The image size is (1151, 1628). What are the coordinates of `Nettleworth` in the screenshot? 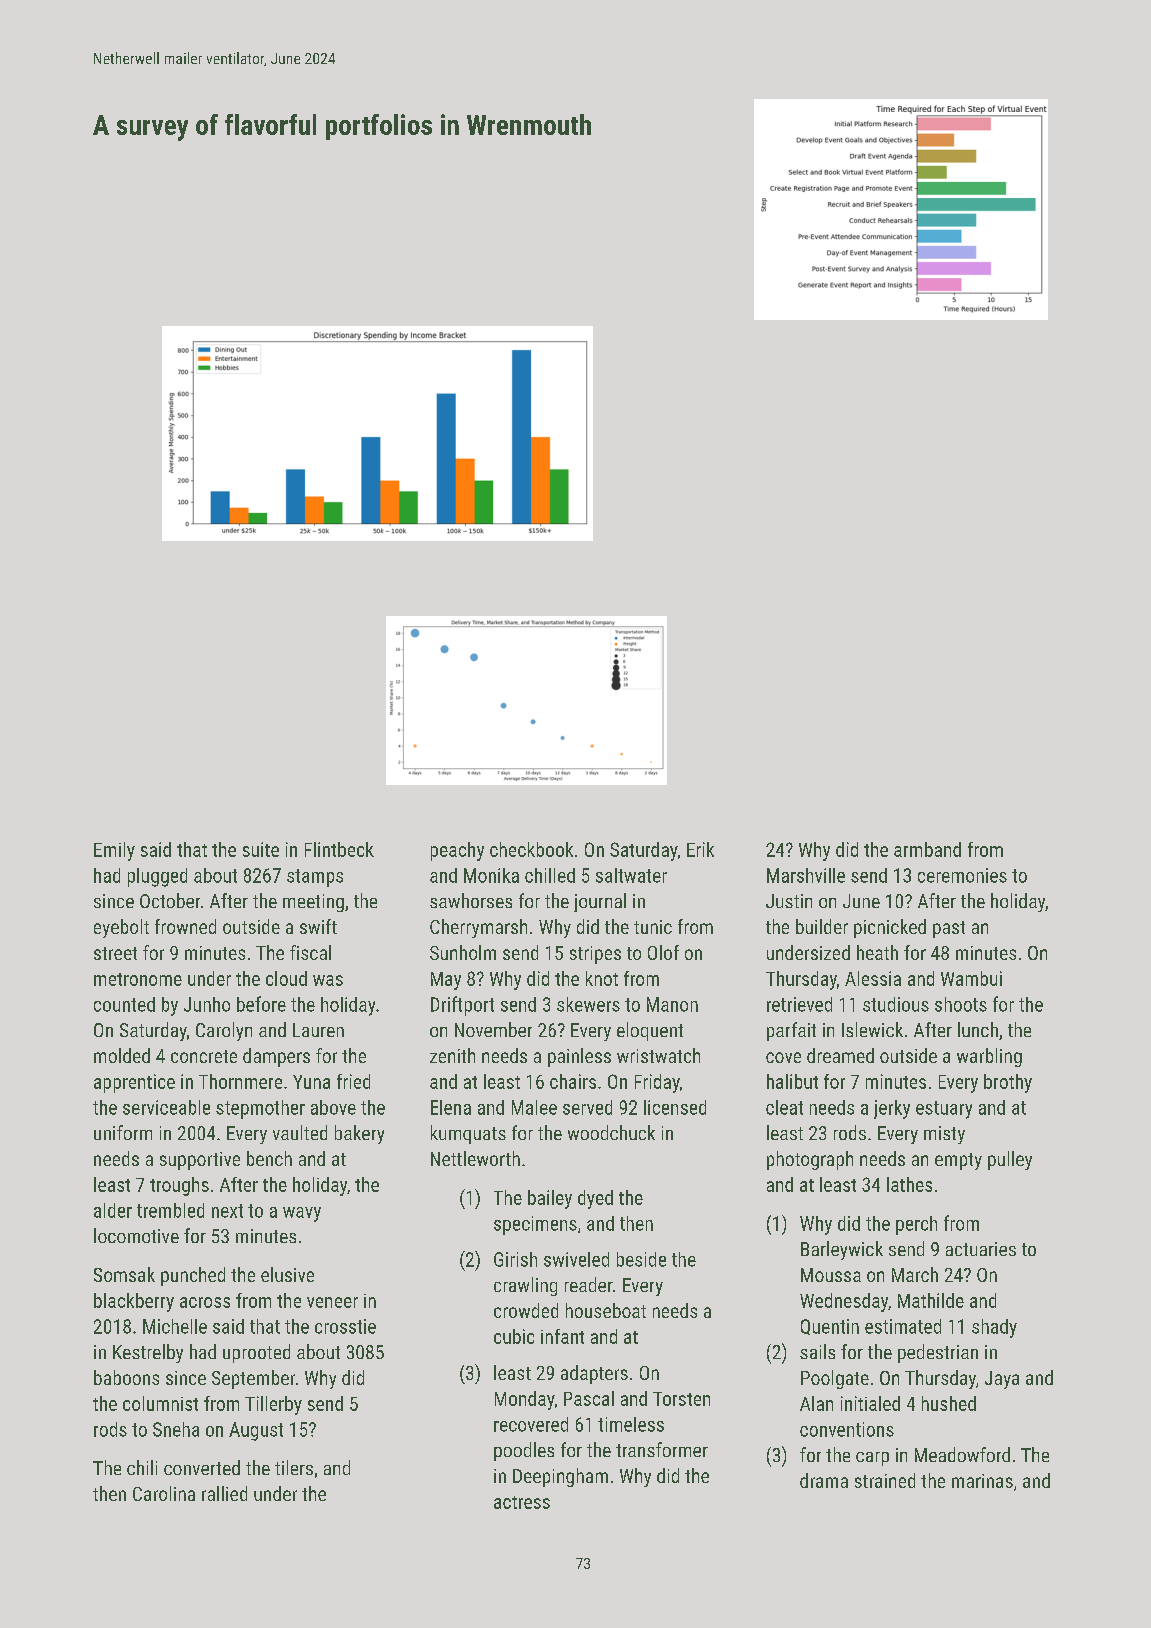 It's located at (475, 1158).
